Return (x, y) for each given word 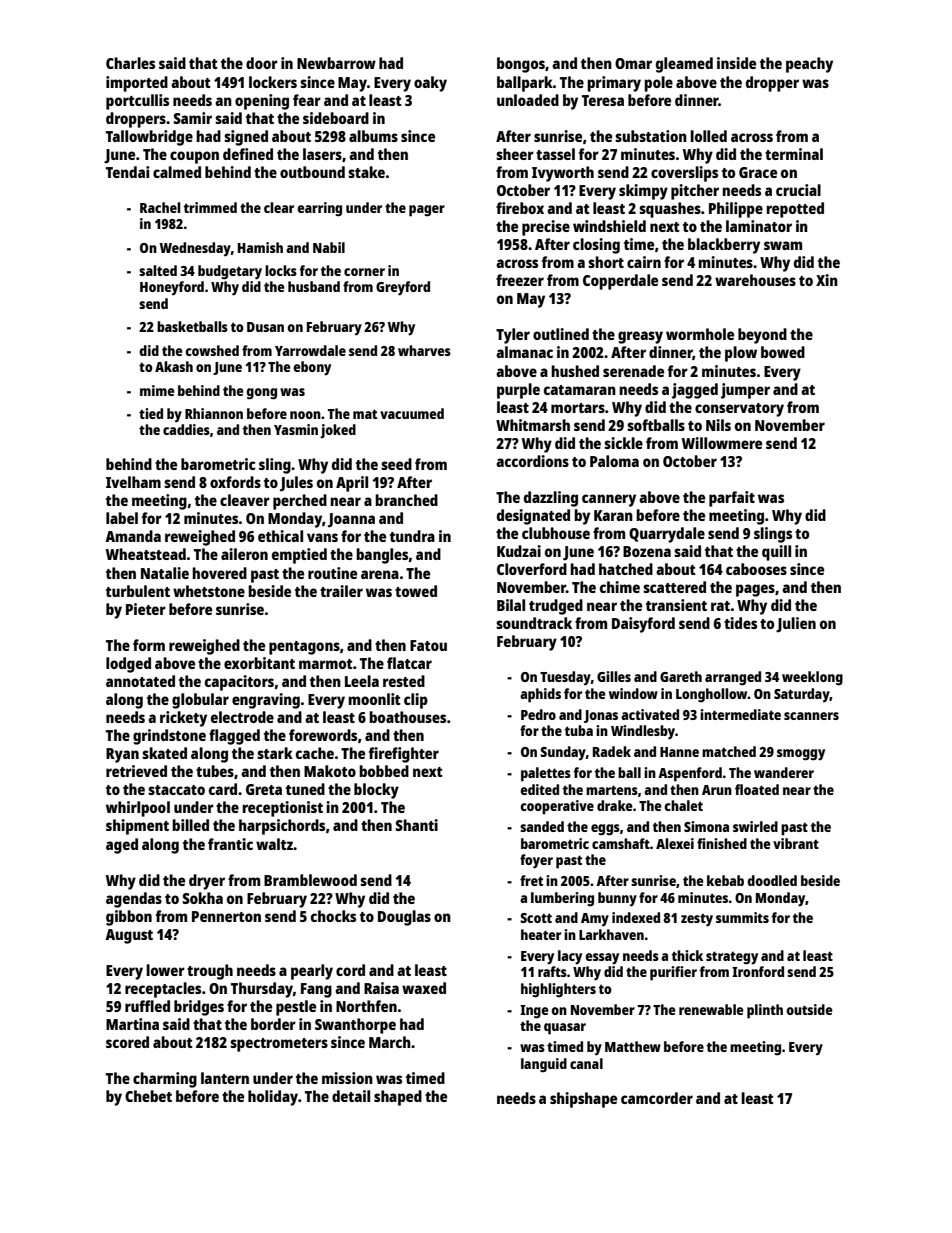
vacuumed (412, 413)
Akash (174, 366)
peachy (809, 65)
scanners (811, 716)
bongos (521, 65)
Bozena (647, 551)
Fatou (428, 645)
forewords (323, 735)
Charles (130, 63)
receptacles (163, 990)
